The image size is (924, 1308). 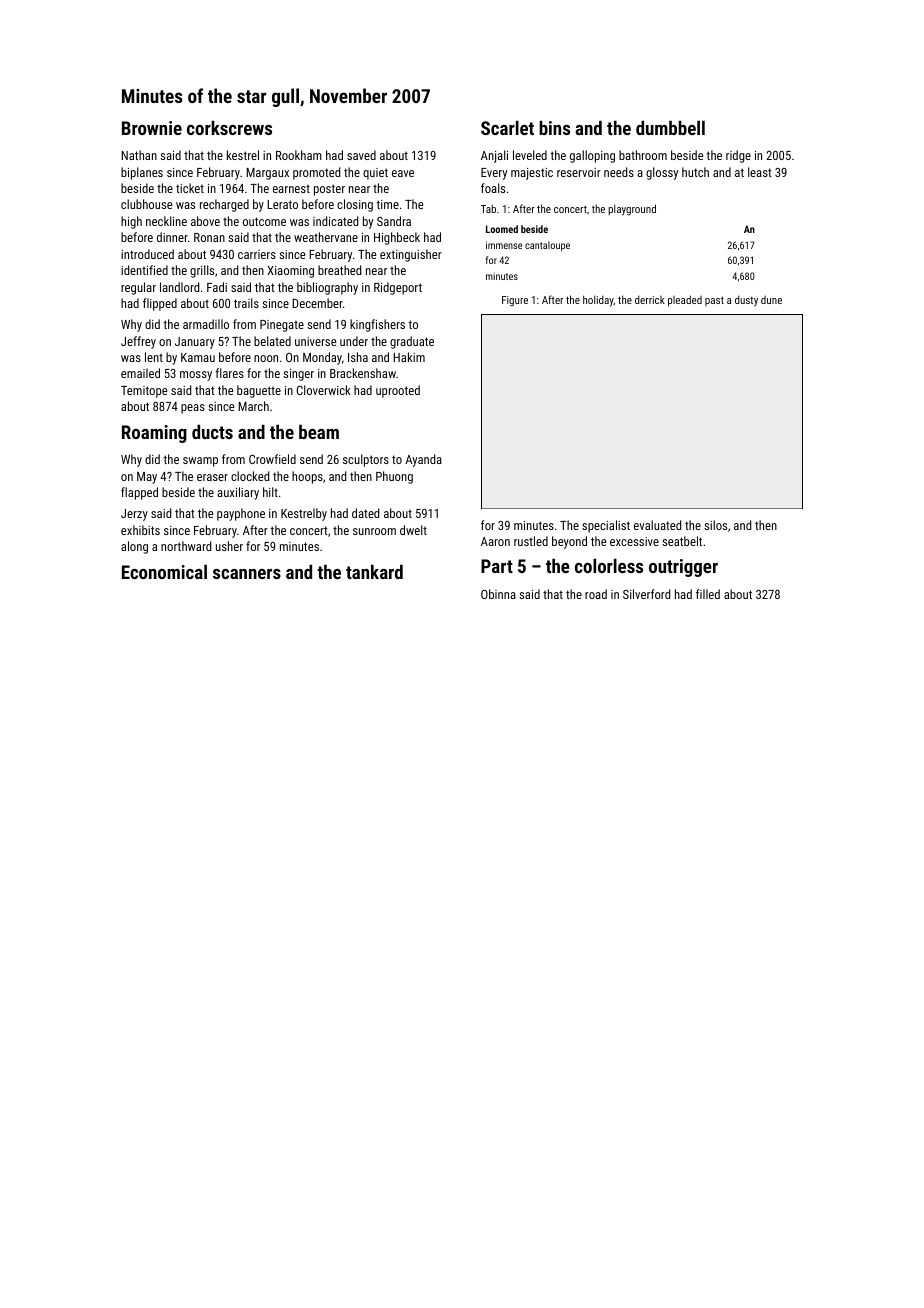 What do you see at coordinates (361, 155) in the screenshot?
I see `saved` at bounding box center [361, 155].
